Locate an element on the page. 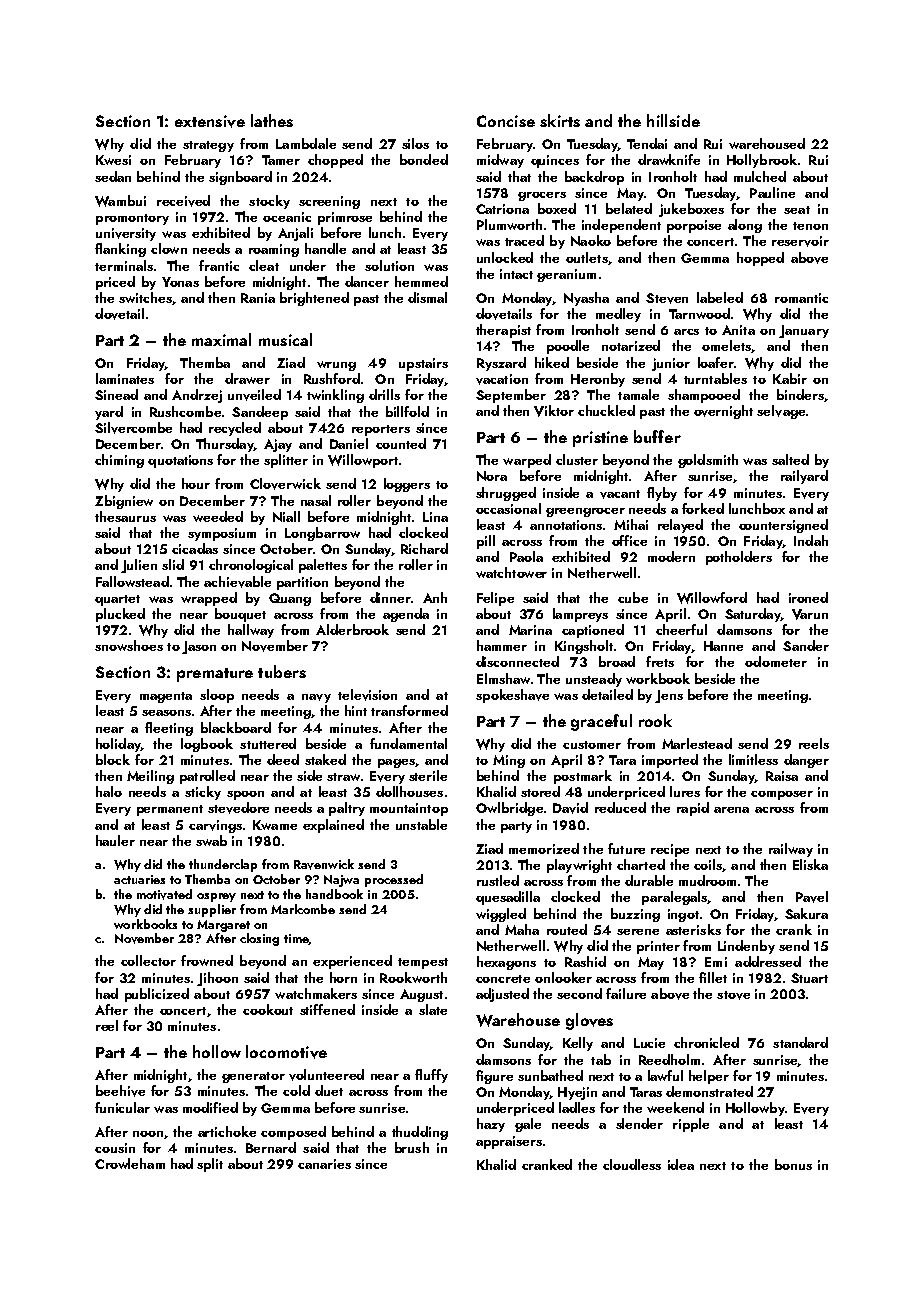 This page has width=924, height=1308. Concise is located at coordinates (506, 121).
